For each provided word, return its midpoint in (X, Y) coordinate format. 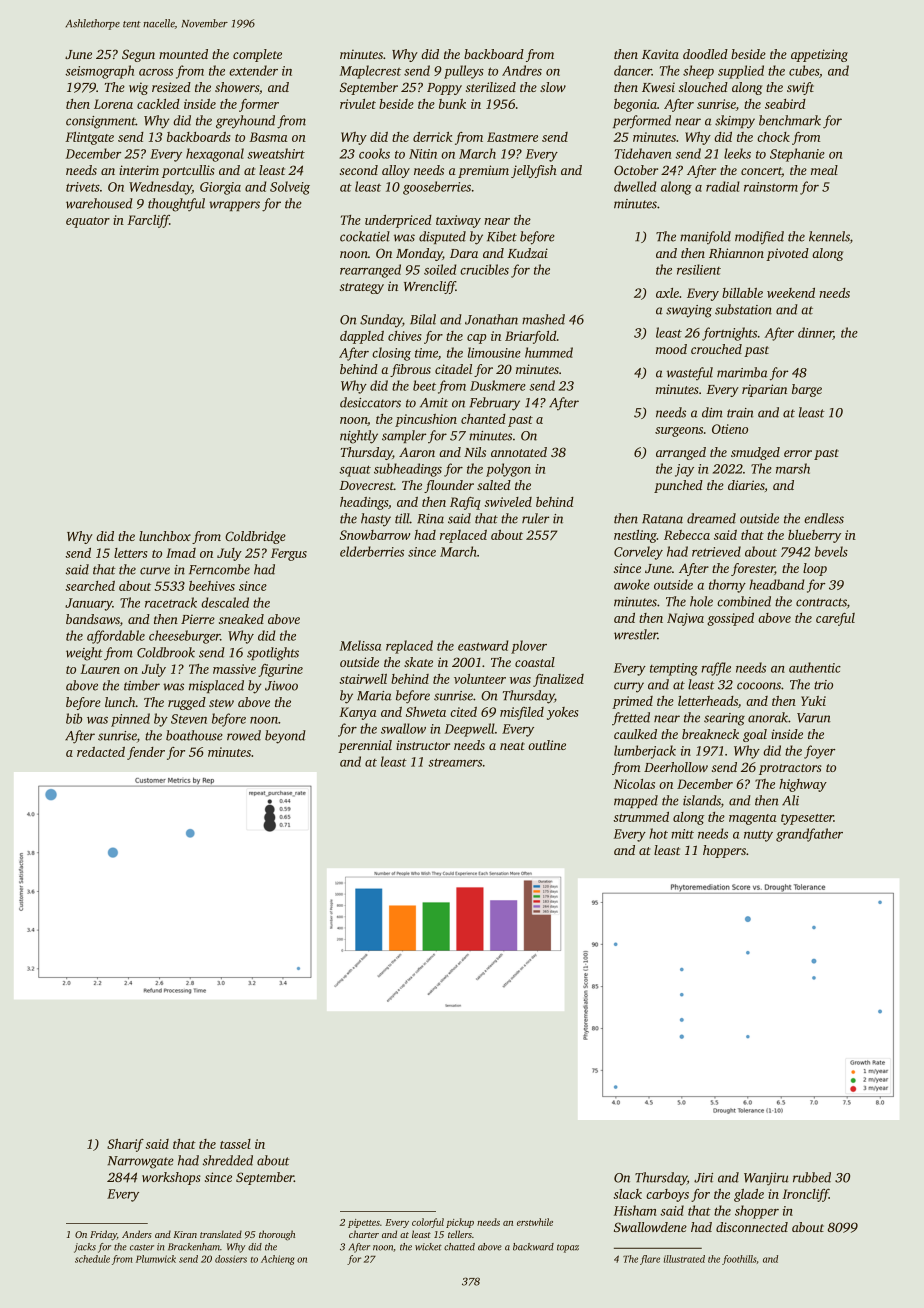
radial (723, 186)
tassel (235, 1144)
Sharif (125, 1145)
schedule (92, 1259)
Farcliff (148, 221)
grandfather (809, 835)
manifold (705, 238)
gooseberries (437, 188)
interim (139, 170)
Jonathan (491, 319)
